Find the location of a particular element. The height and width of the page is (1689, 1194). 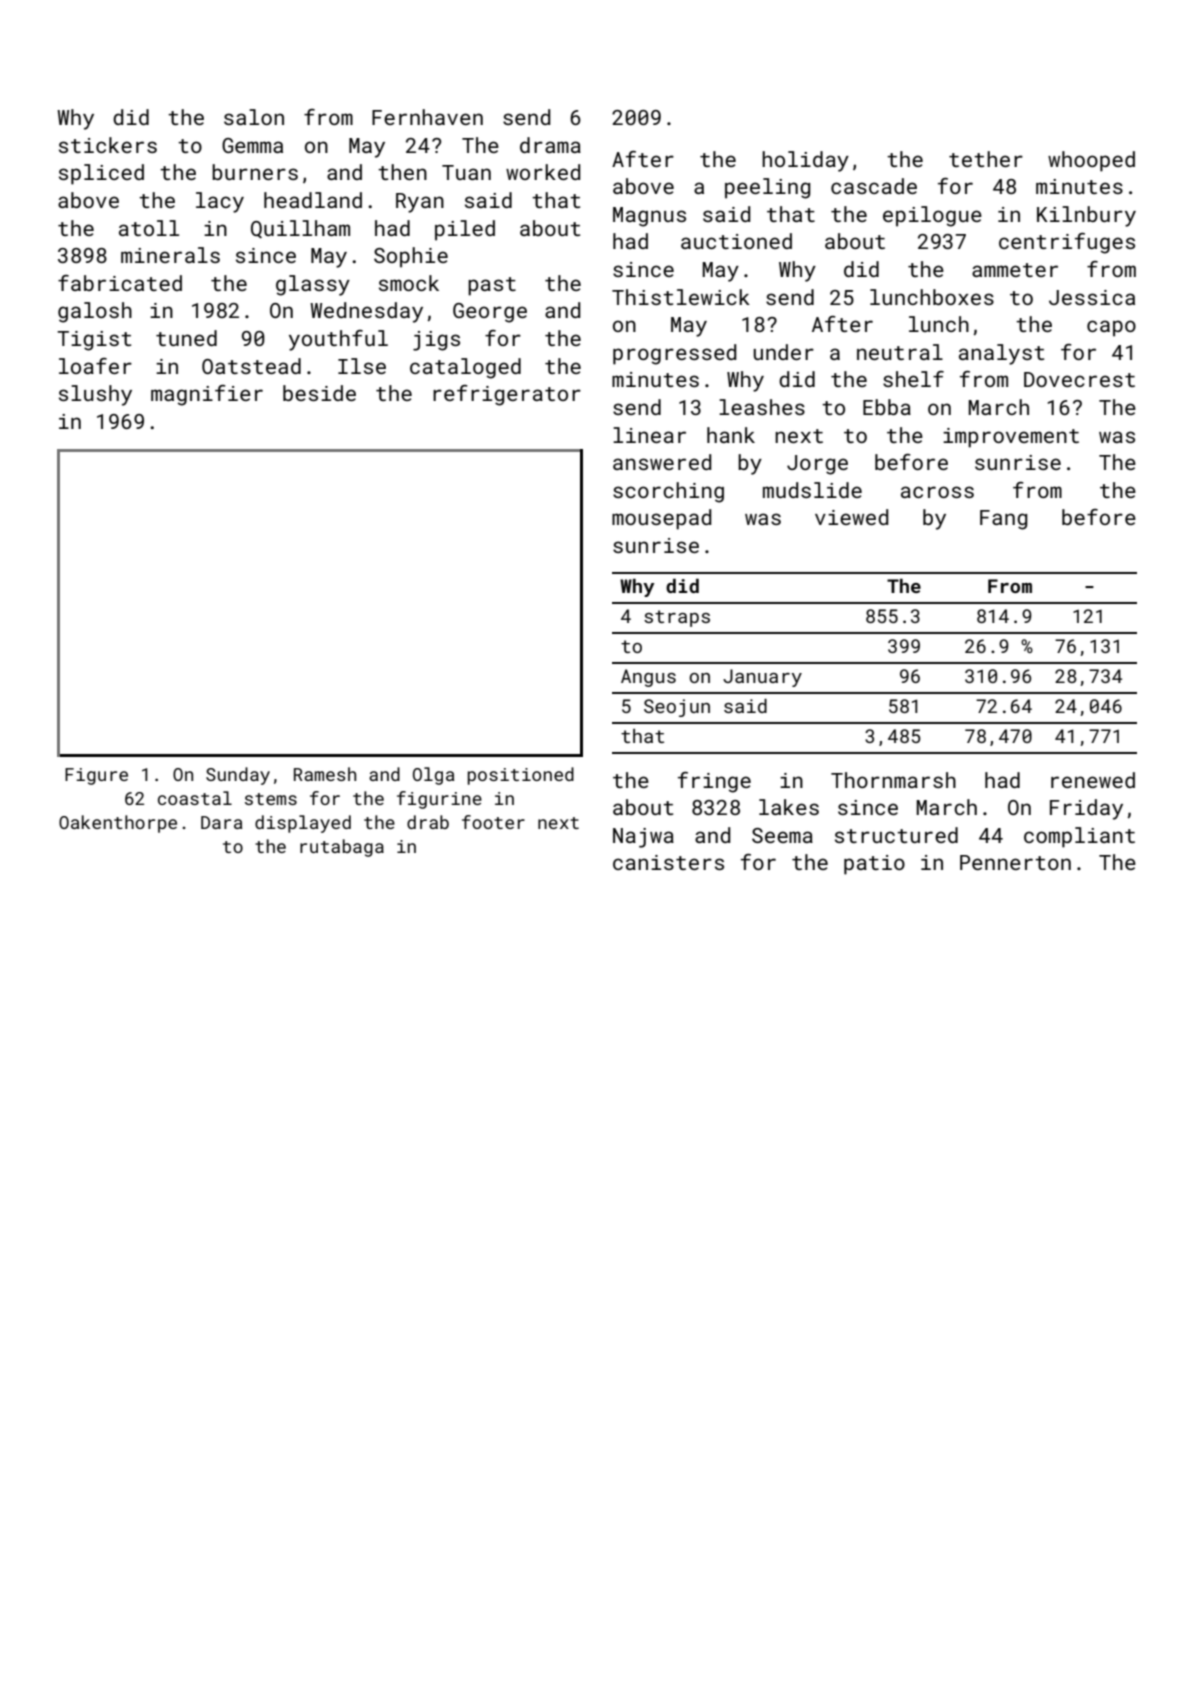

Ryan is located at coordinates (420, 203).
